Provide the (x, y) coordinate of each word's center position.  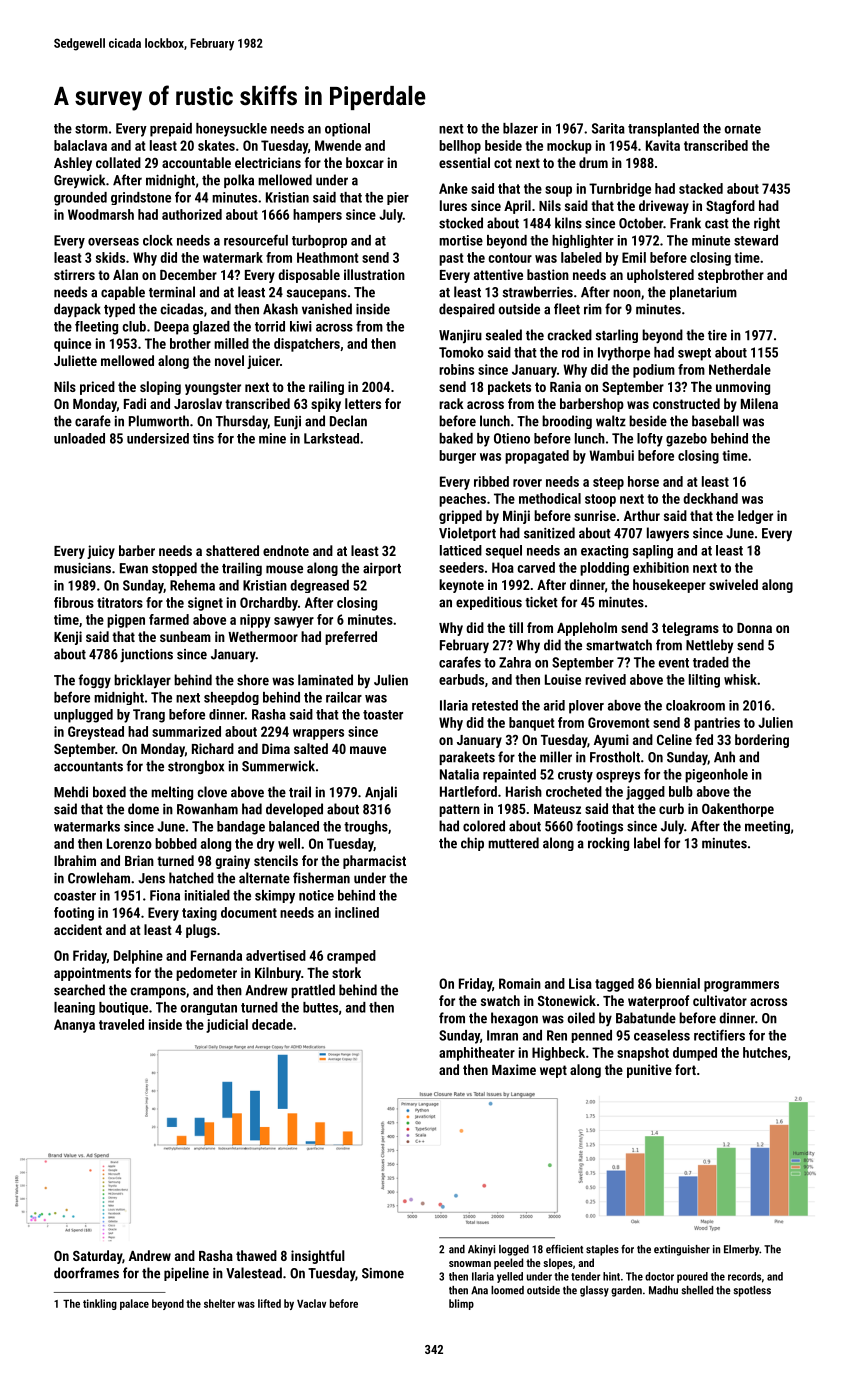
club (134, 326)
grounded (80, 199)
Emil (634, 257)
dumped (695, 1054)
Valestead (254, 1273)
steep (608, 483)
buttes (320, 1007)
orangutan (209, 1009)
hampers (317, 216)
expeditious (489, 603)
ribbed (491, 481)
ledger (755, 517)
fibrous (74, 602)
